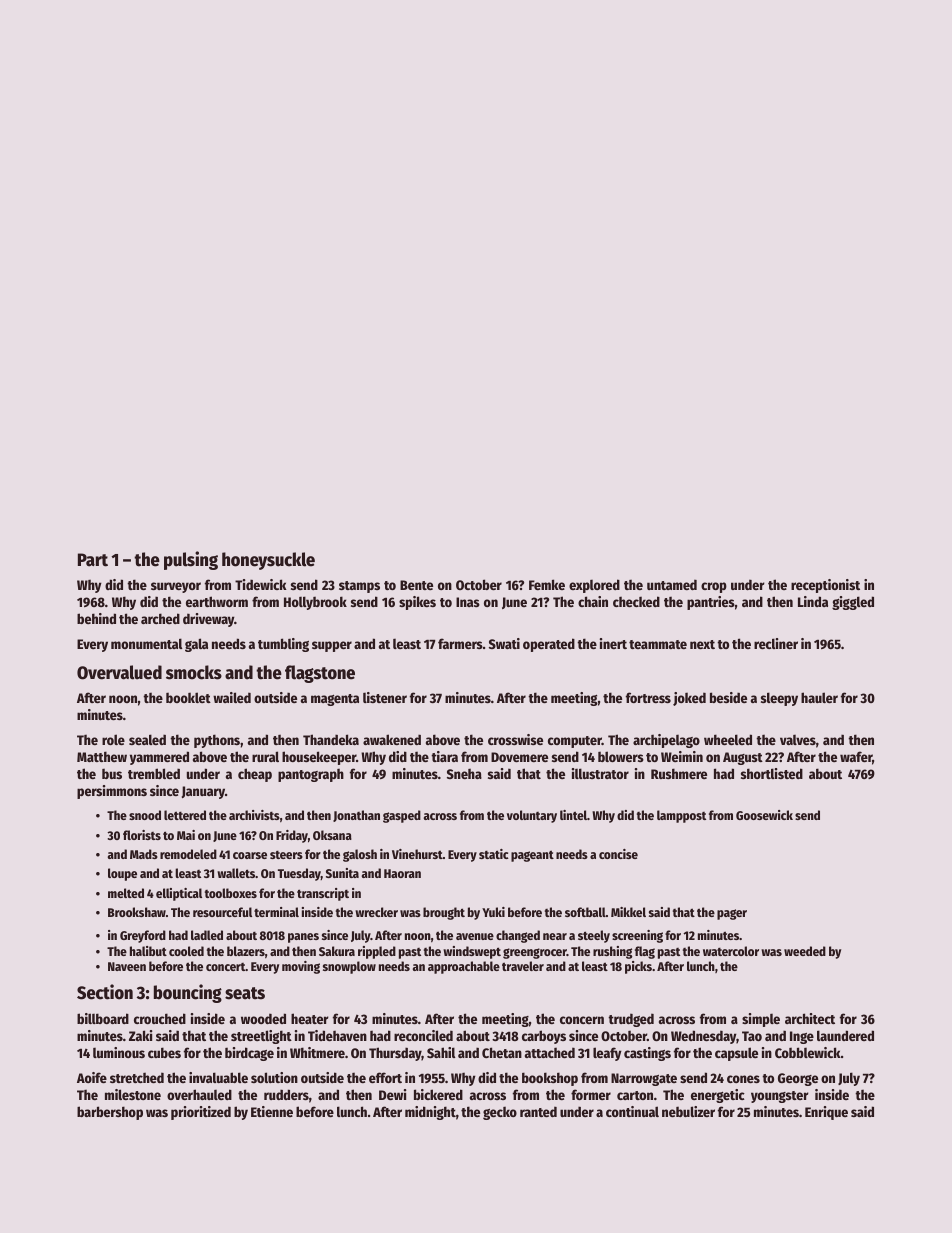  Describe the element at coordinates (102, 756) in the image. I see `Matthew` at that location.
